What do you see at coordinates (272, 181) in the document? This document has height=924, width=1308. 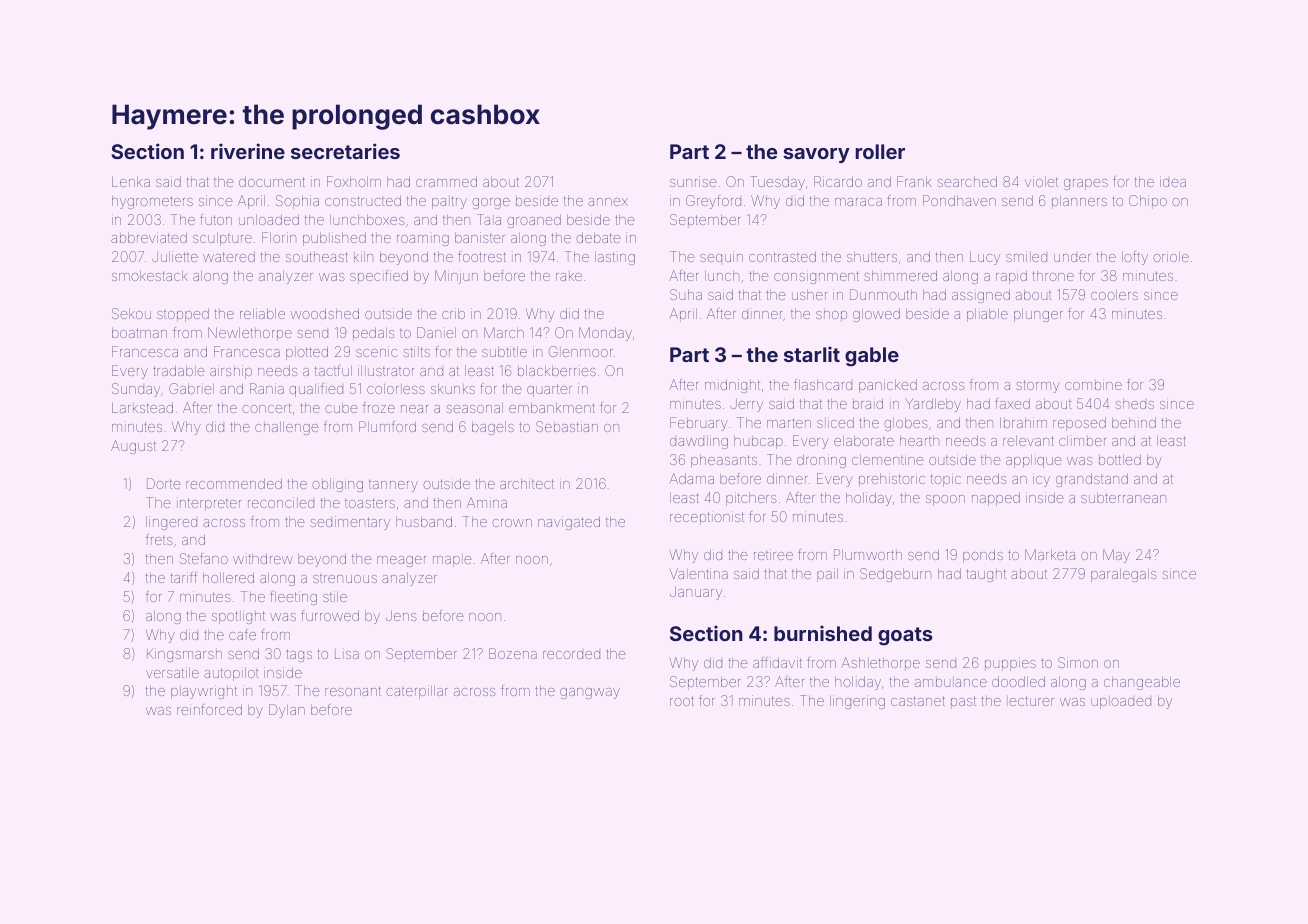 I see `document` at bounding box center [272, 181].
